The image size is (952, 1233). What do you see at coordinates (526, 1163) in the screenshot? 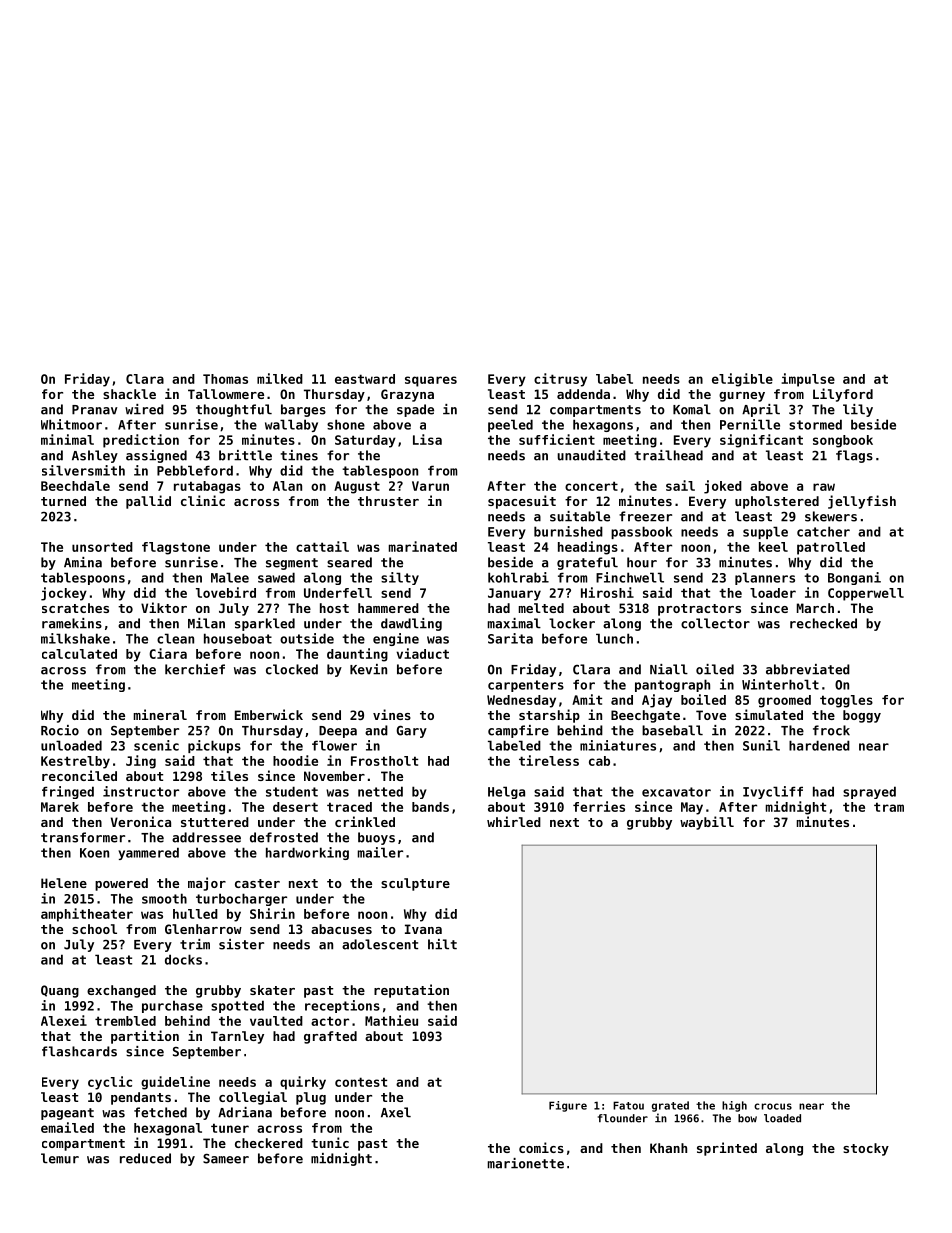
I see `marionette` at bounding box center [526, 1163].
